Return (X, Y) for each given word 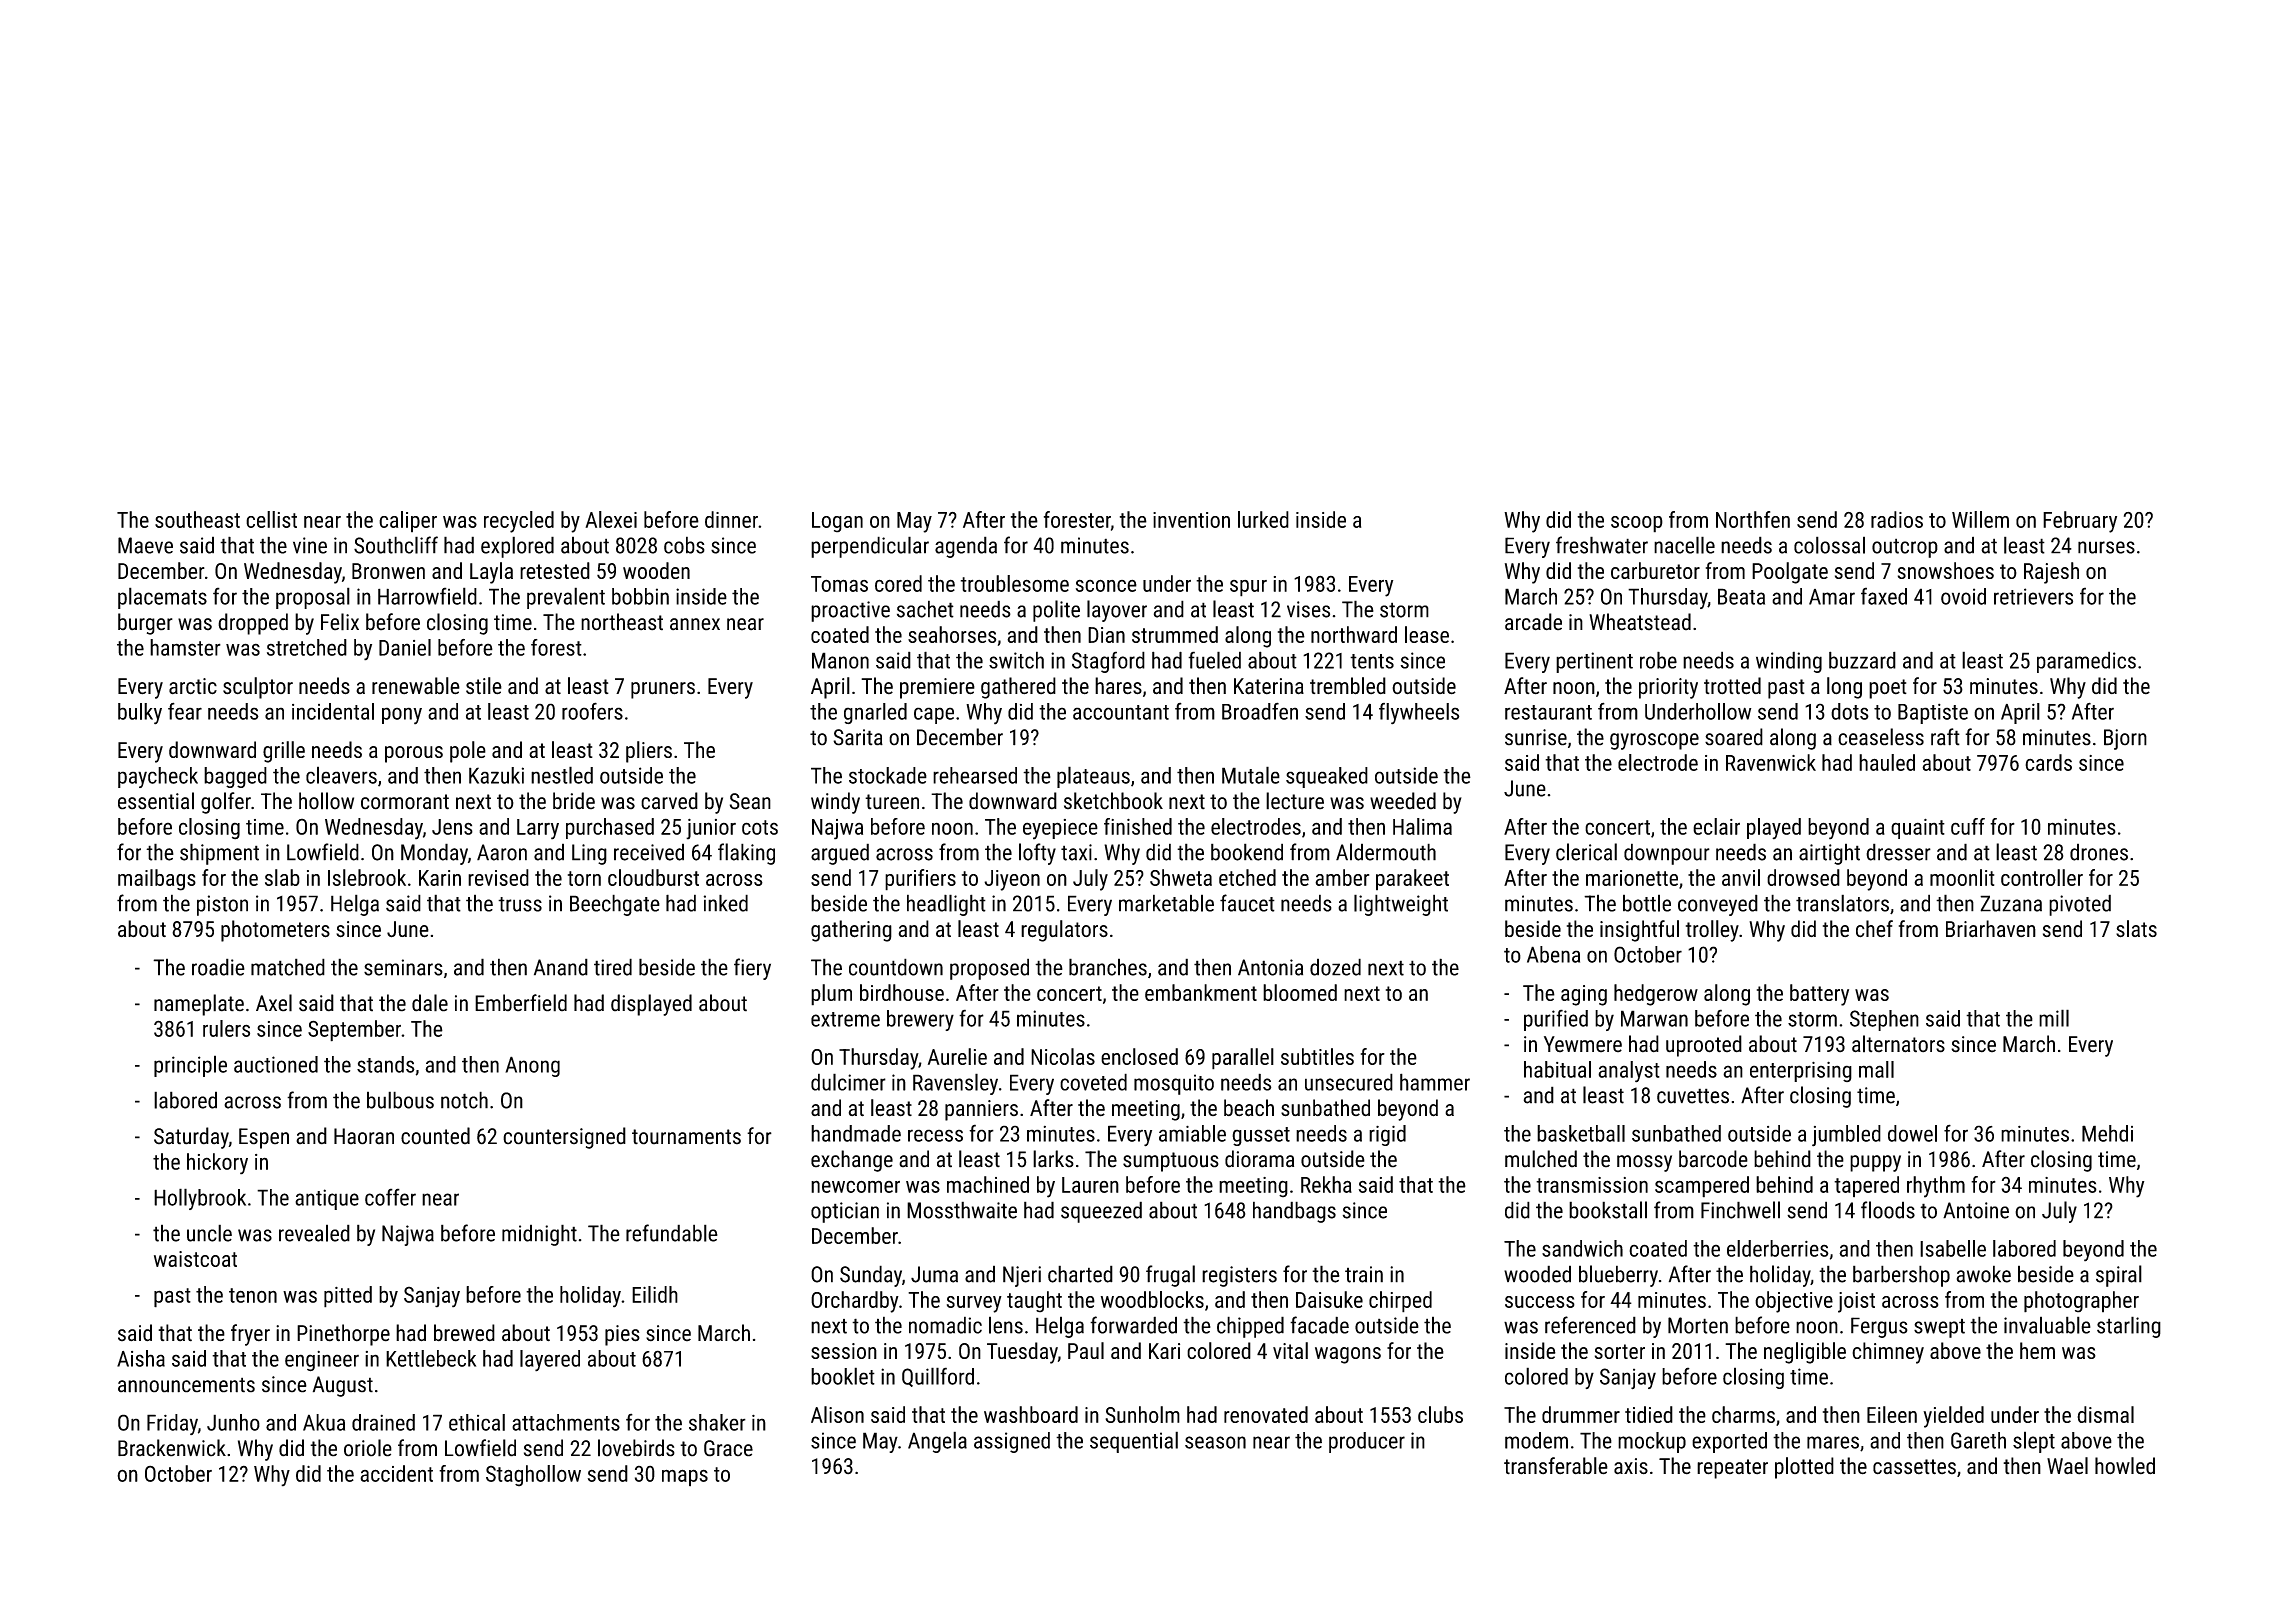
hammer (1435, 1082)
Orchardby (855, 1302)
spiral (2119, 1276)
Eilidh (655, 1294)
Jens (452, 827)
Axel (274, 1003)
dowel (1912, 1133)
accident (396, 1473)
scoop (1637, 524)
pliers (649, 752)
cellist (271, 519)
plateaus (1093, 777)
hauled (1887, 762)
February (2080, 522)
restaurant (1548, 712)
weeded (1403, 801)
